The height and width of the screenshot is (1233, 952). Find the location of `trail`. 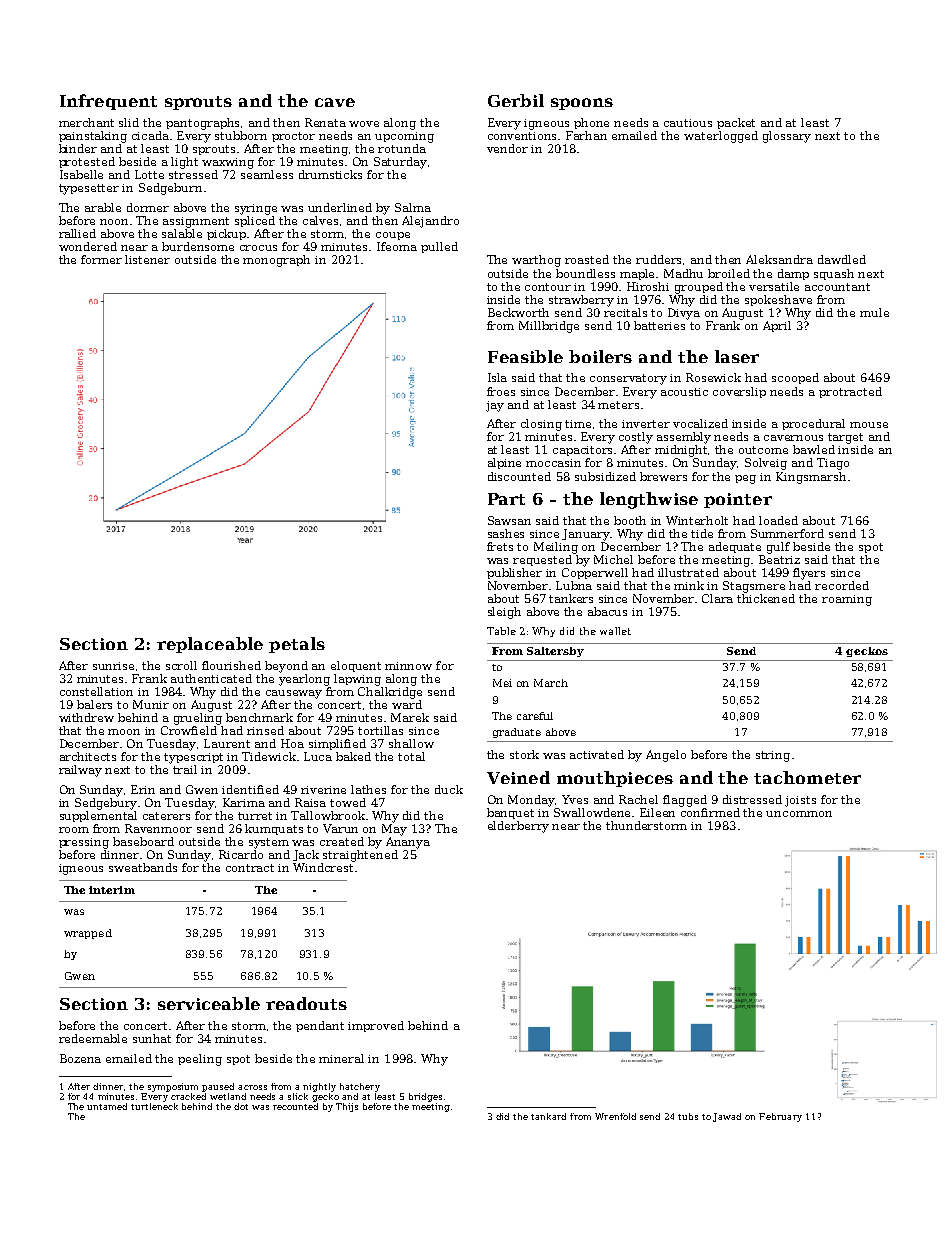

trail is located at coordinates (185, 769).
